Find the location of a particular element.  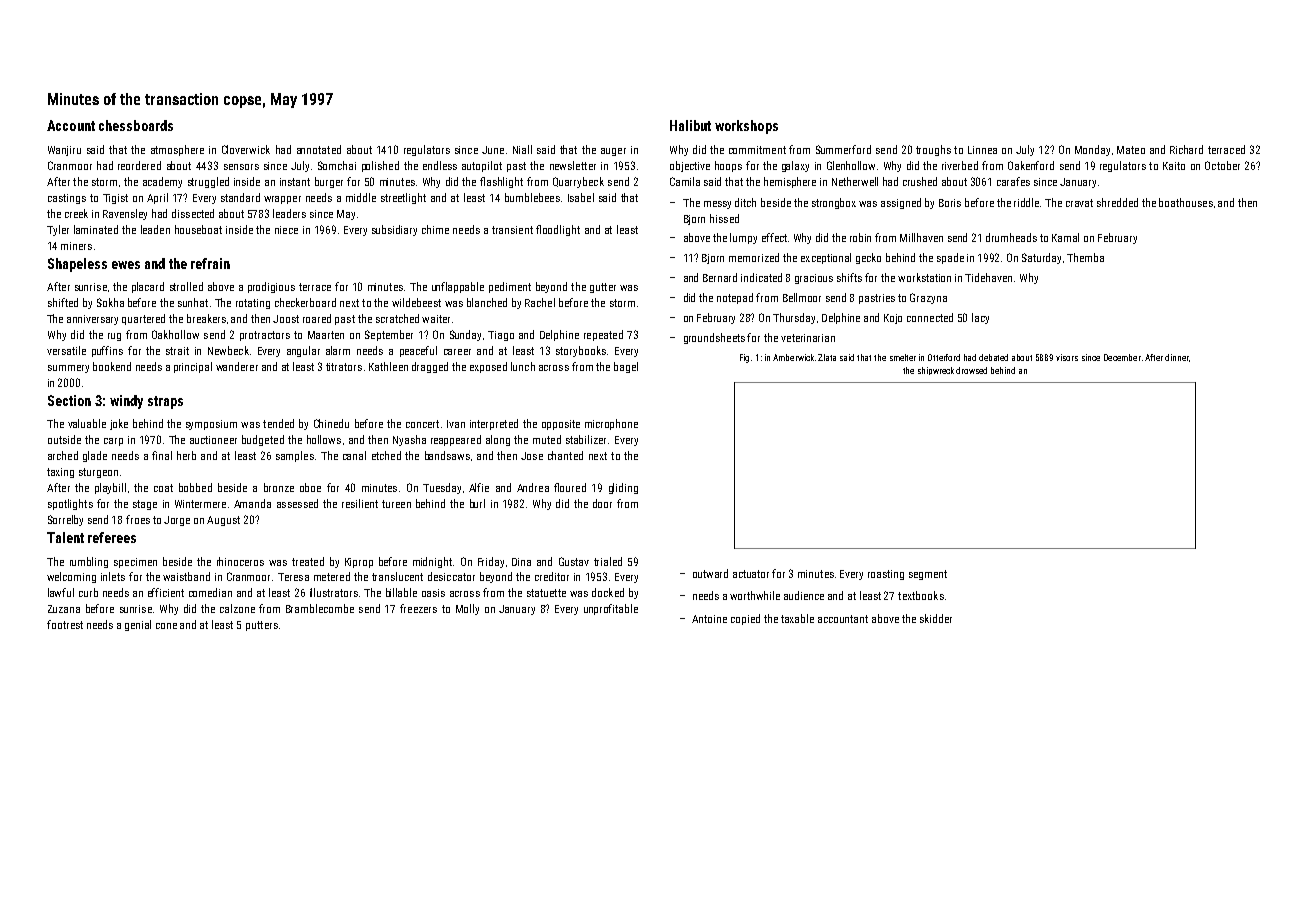

Dina is located at coordinates (521, 562).
